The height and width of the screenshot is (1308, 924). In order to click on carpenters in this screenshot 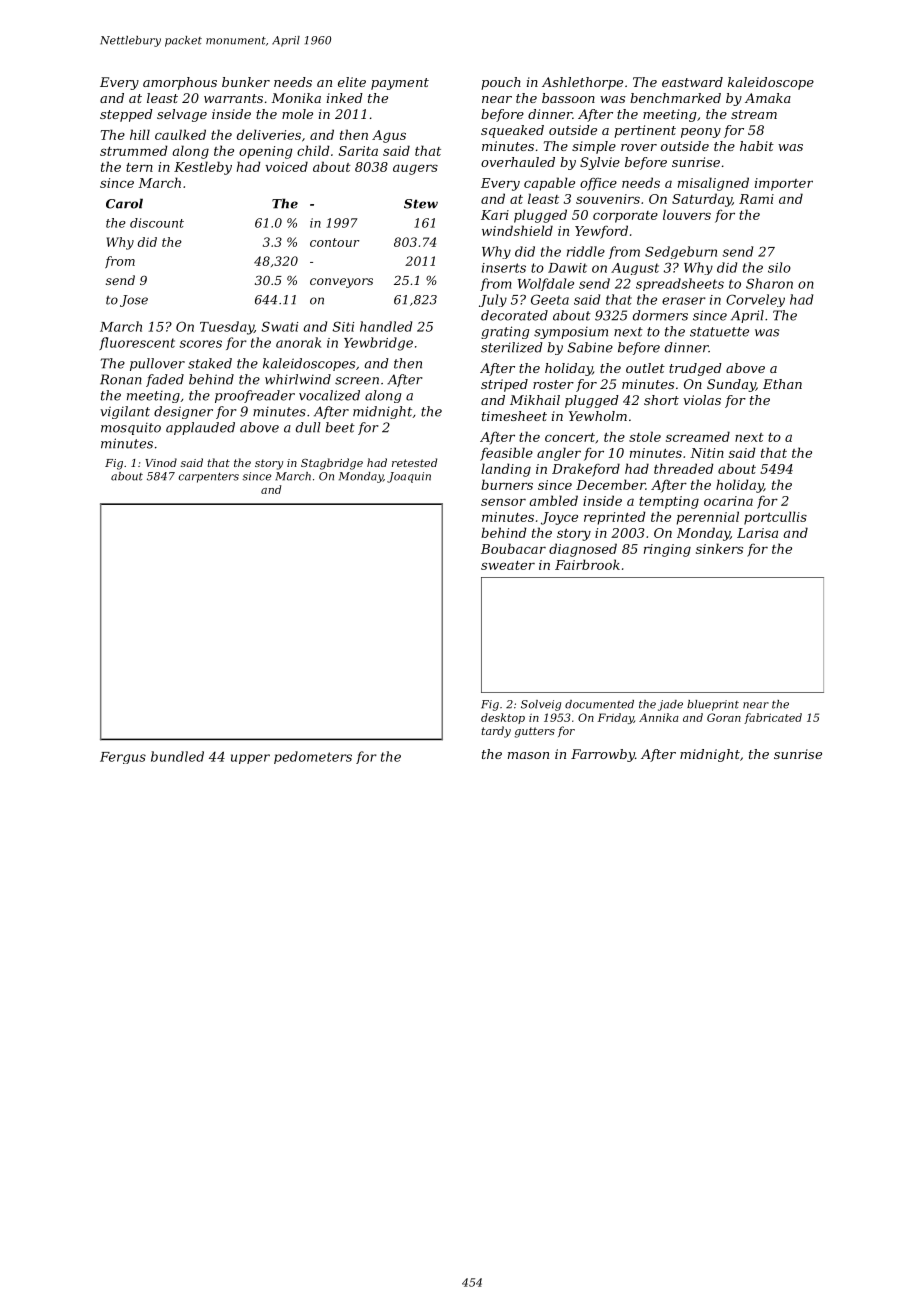, I will do `click(209, 478)`.
